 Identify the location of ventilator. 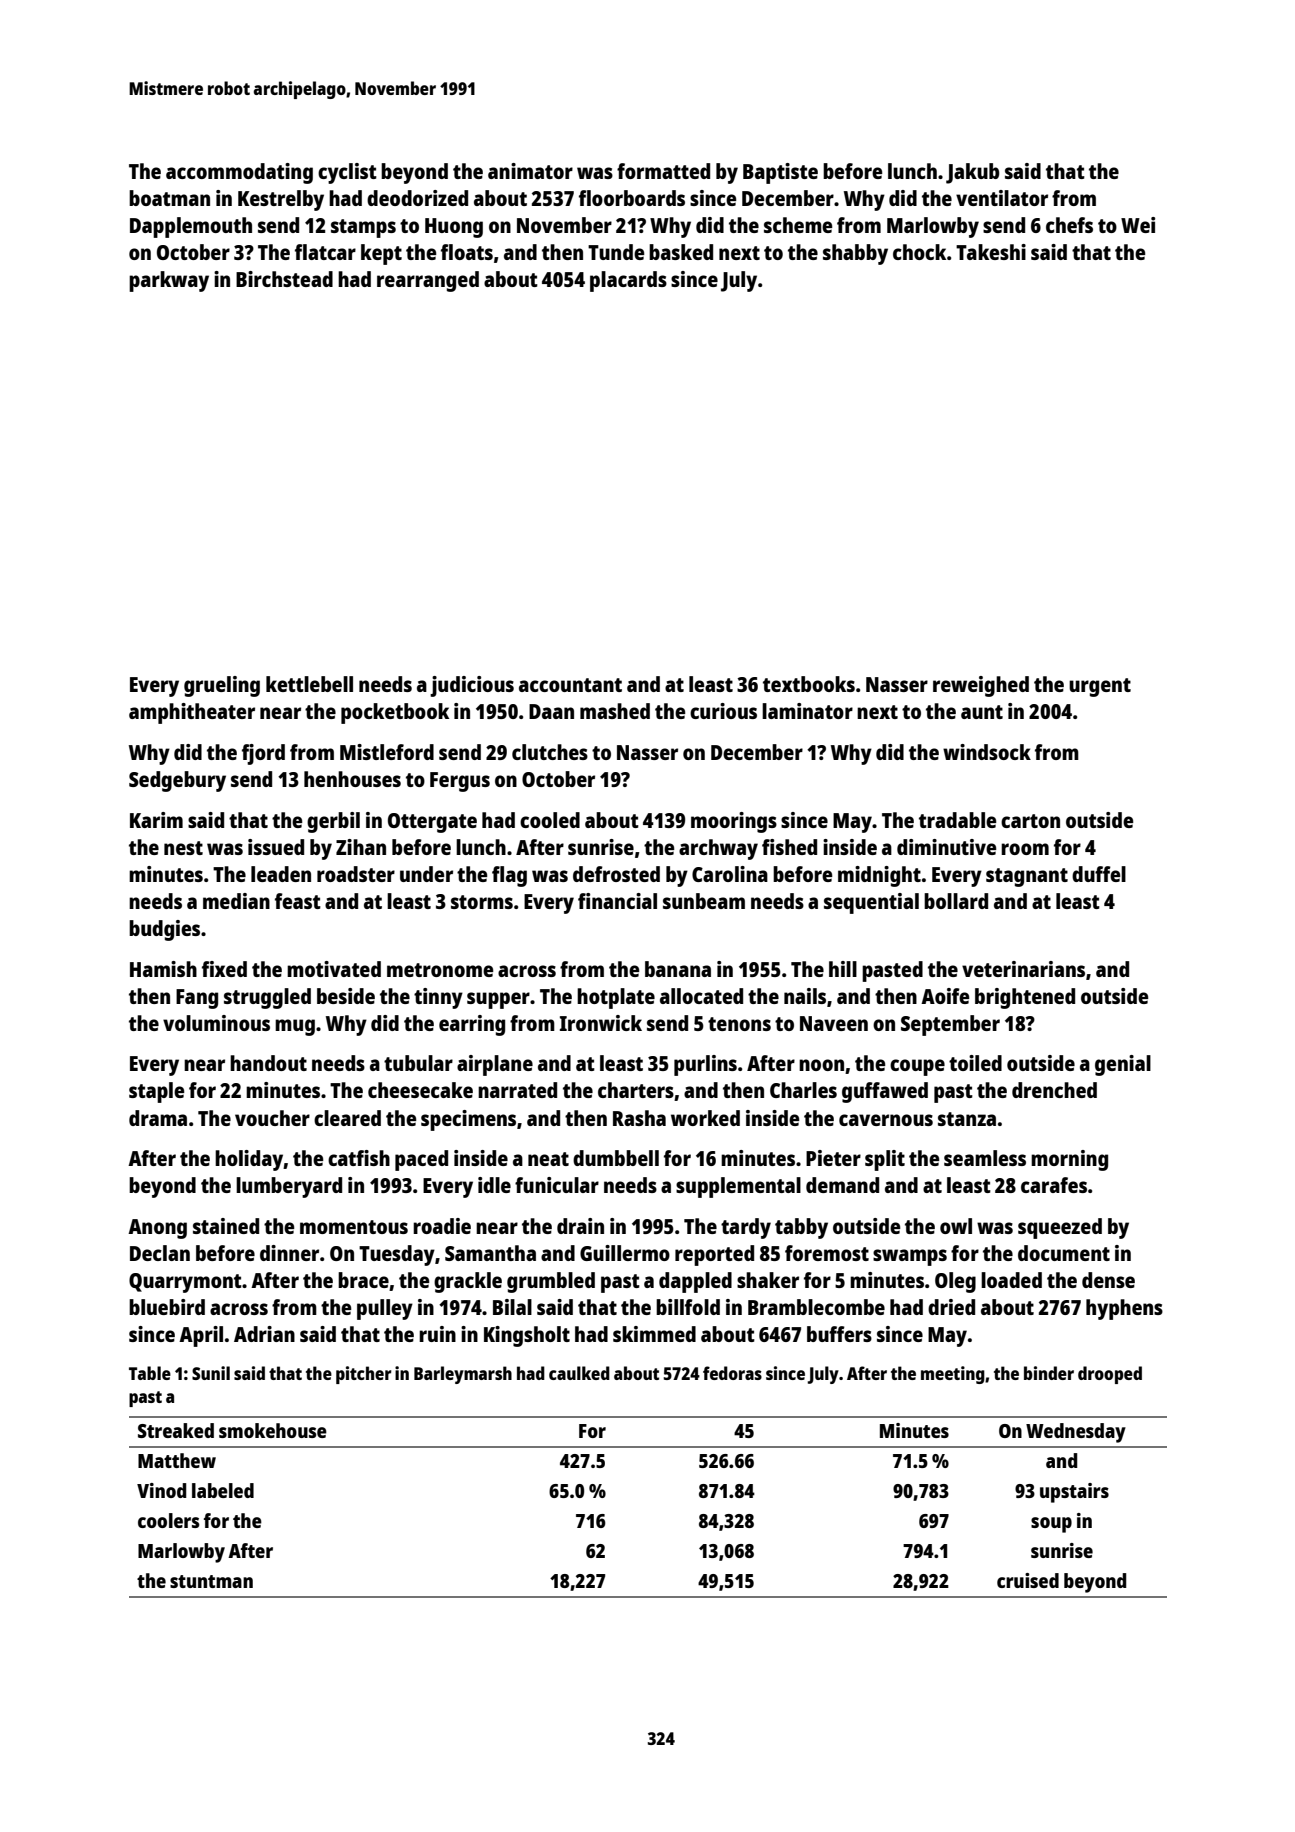
(1002, 198).
